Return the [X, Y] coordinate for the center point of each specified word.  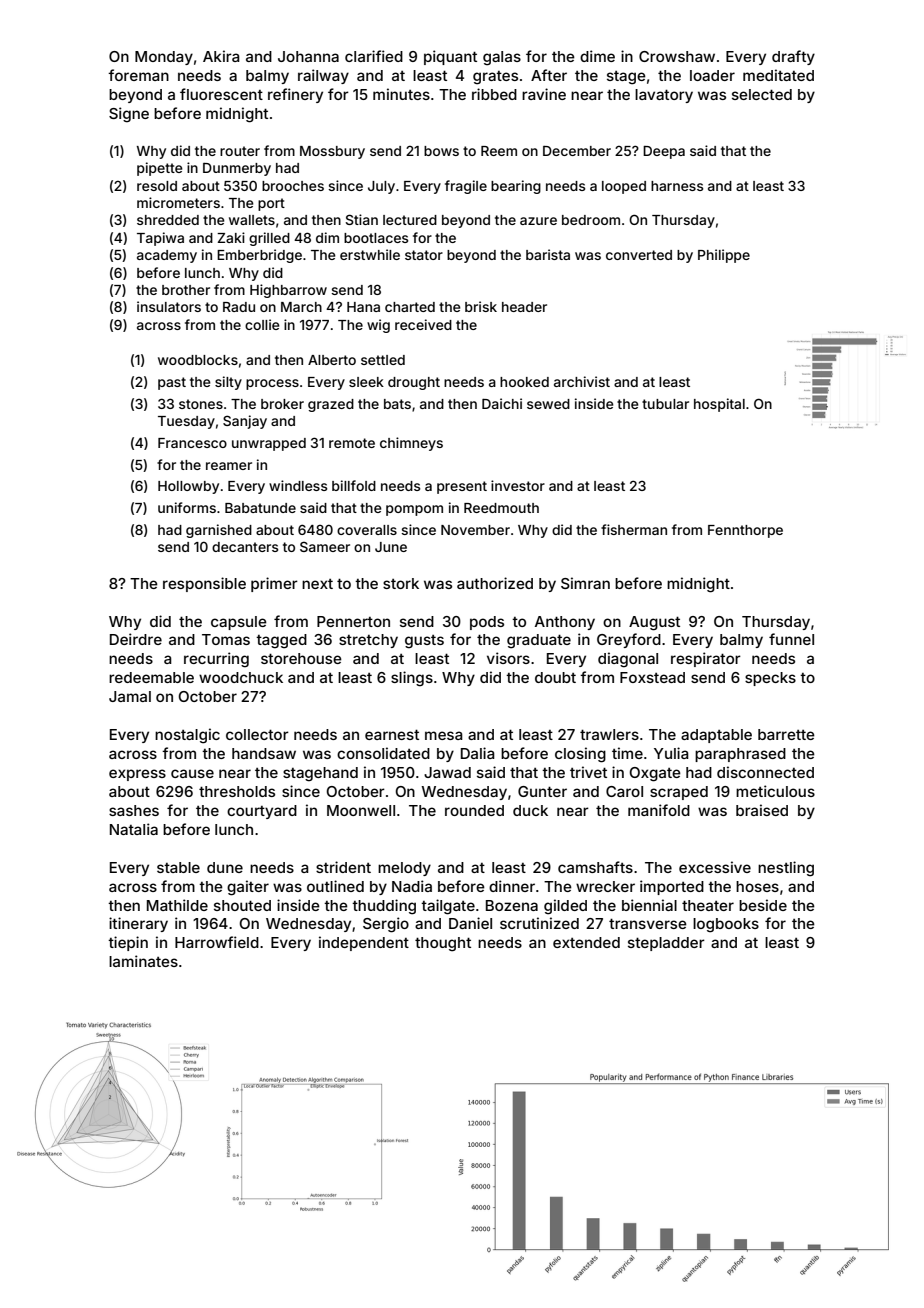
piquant [450, 57]
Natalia [134, 829]
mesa [444, 735]
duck [530, 810]
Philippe [724, 256]
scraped [679, 793]
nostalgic [187, 736]
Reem [499, 151]
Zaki [231, 237]
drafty [793, 57]
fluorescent [221, 94]
